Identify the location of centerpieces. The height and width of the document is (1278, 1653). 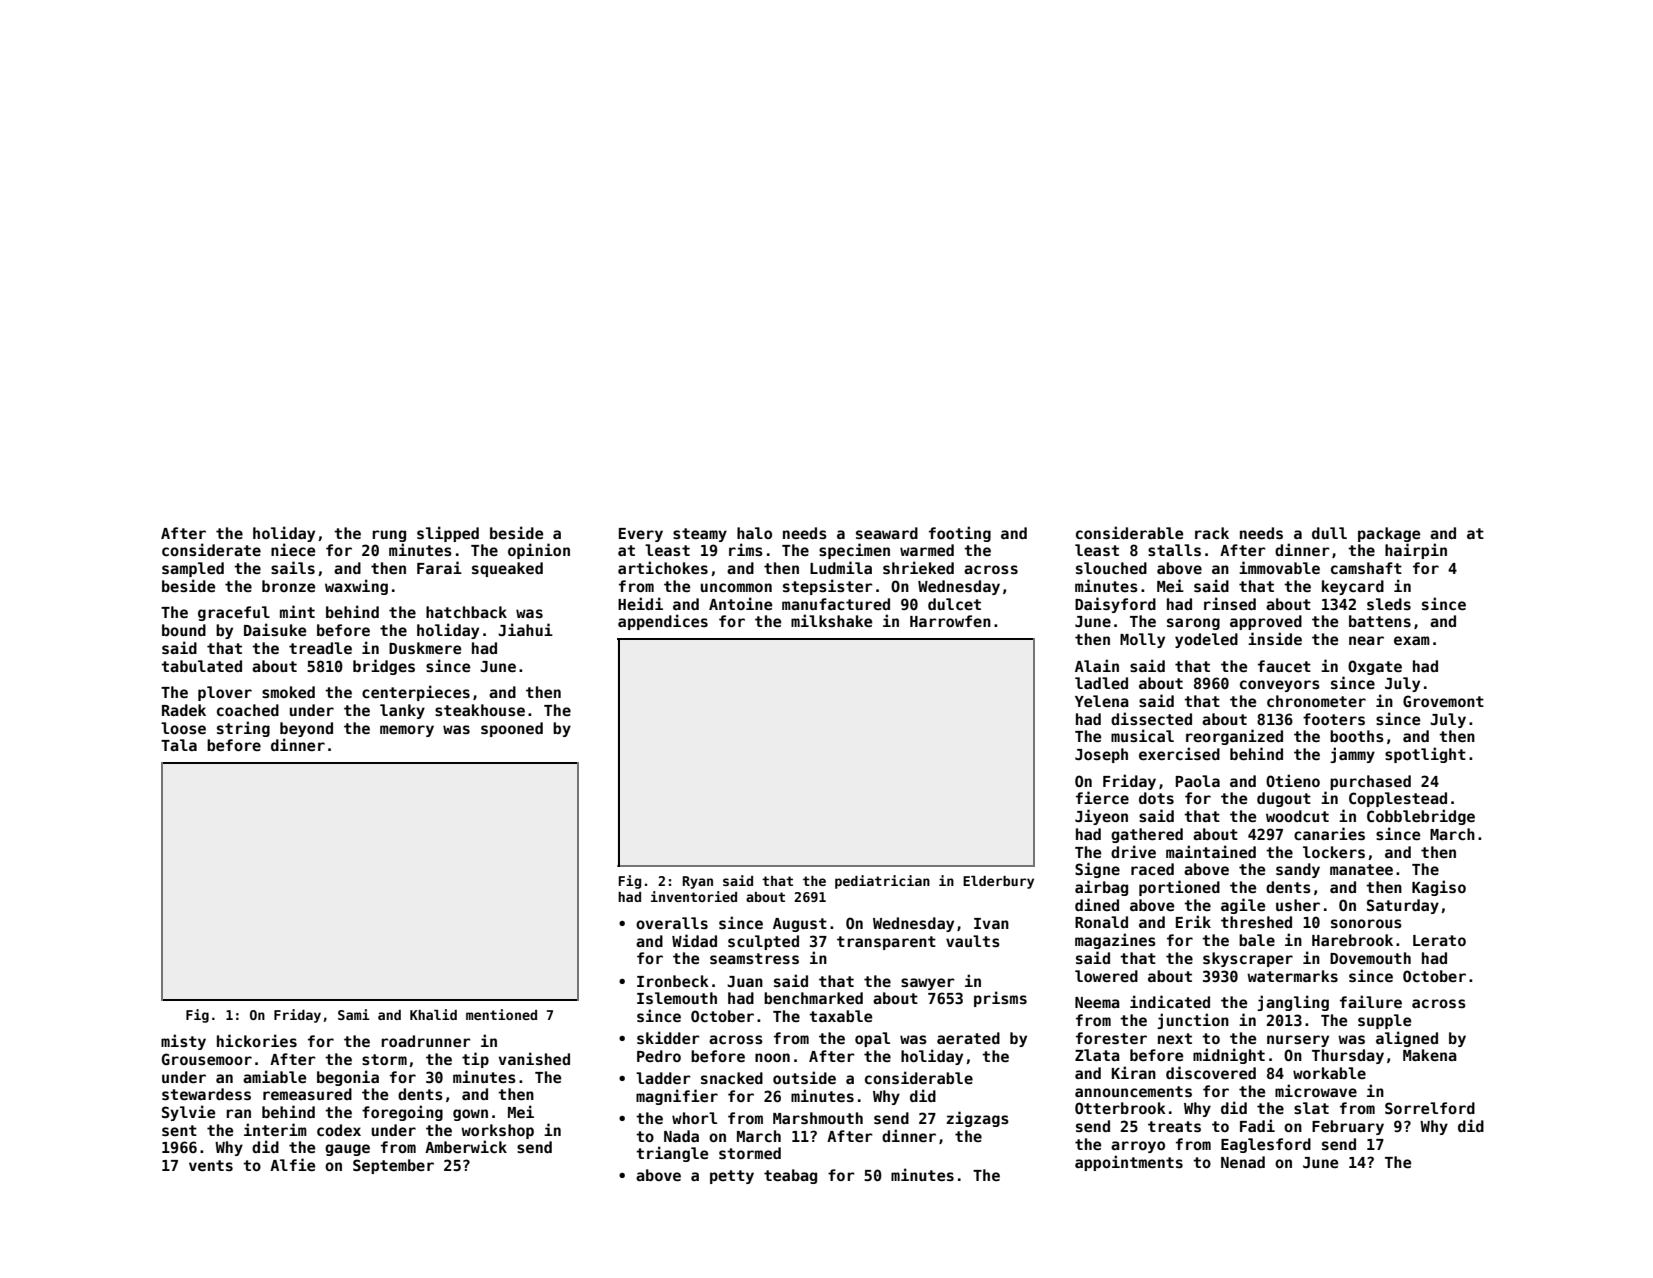
(416, 693).
